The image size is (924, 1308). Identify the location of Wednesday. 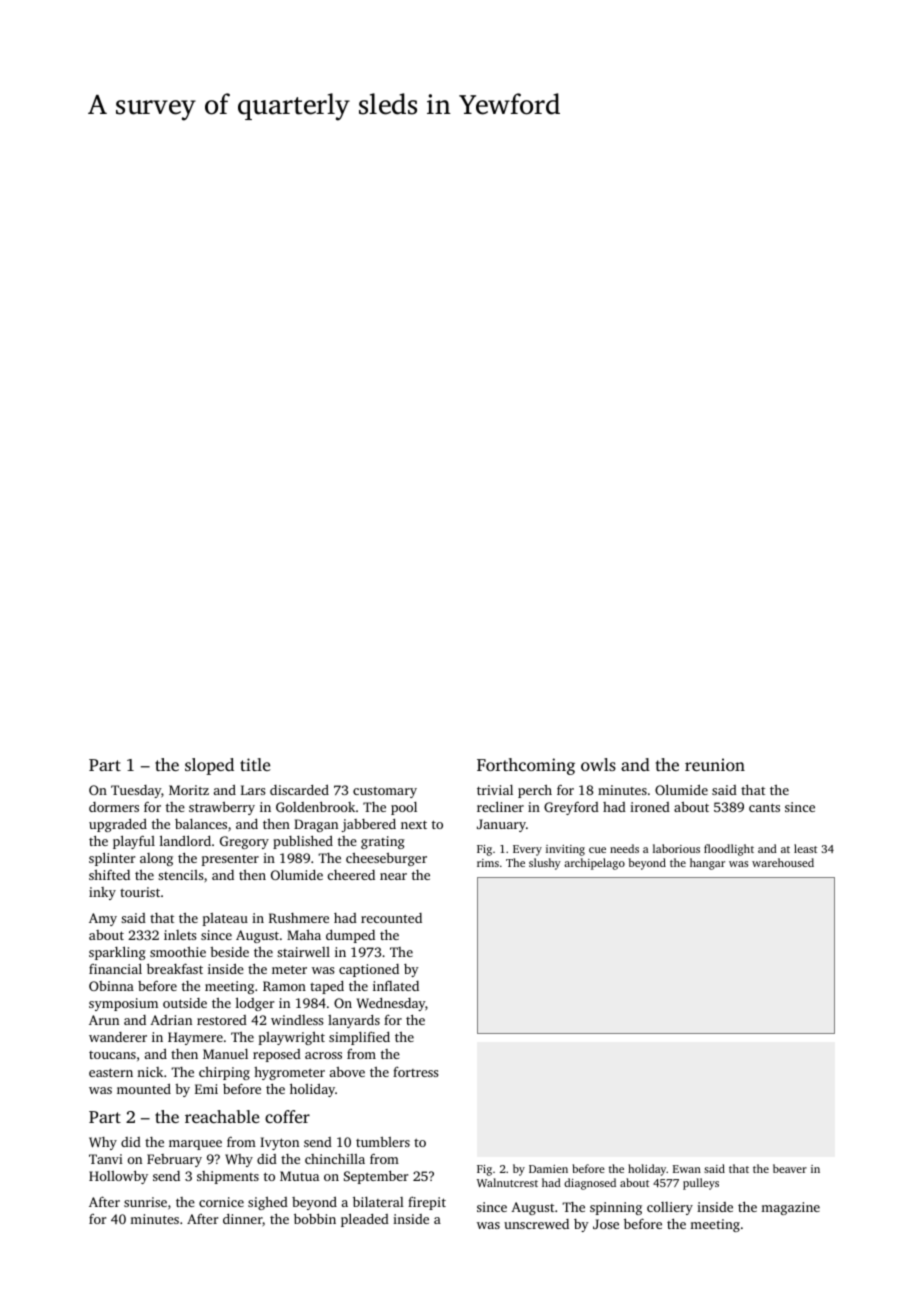
(391, 1004).
